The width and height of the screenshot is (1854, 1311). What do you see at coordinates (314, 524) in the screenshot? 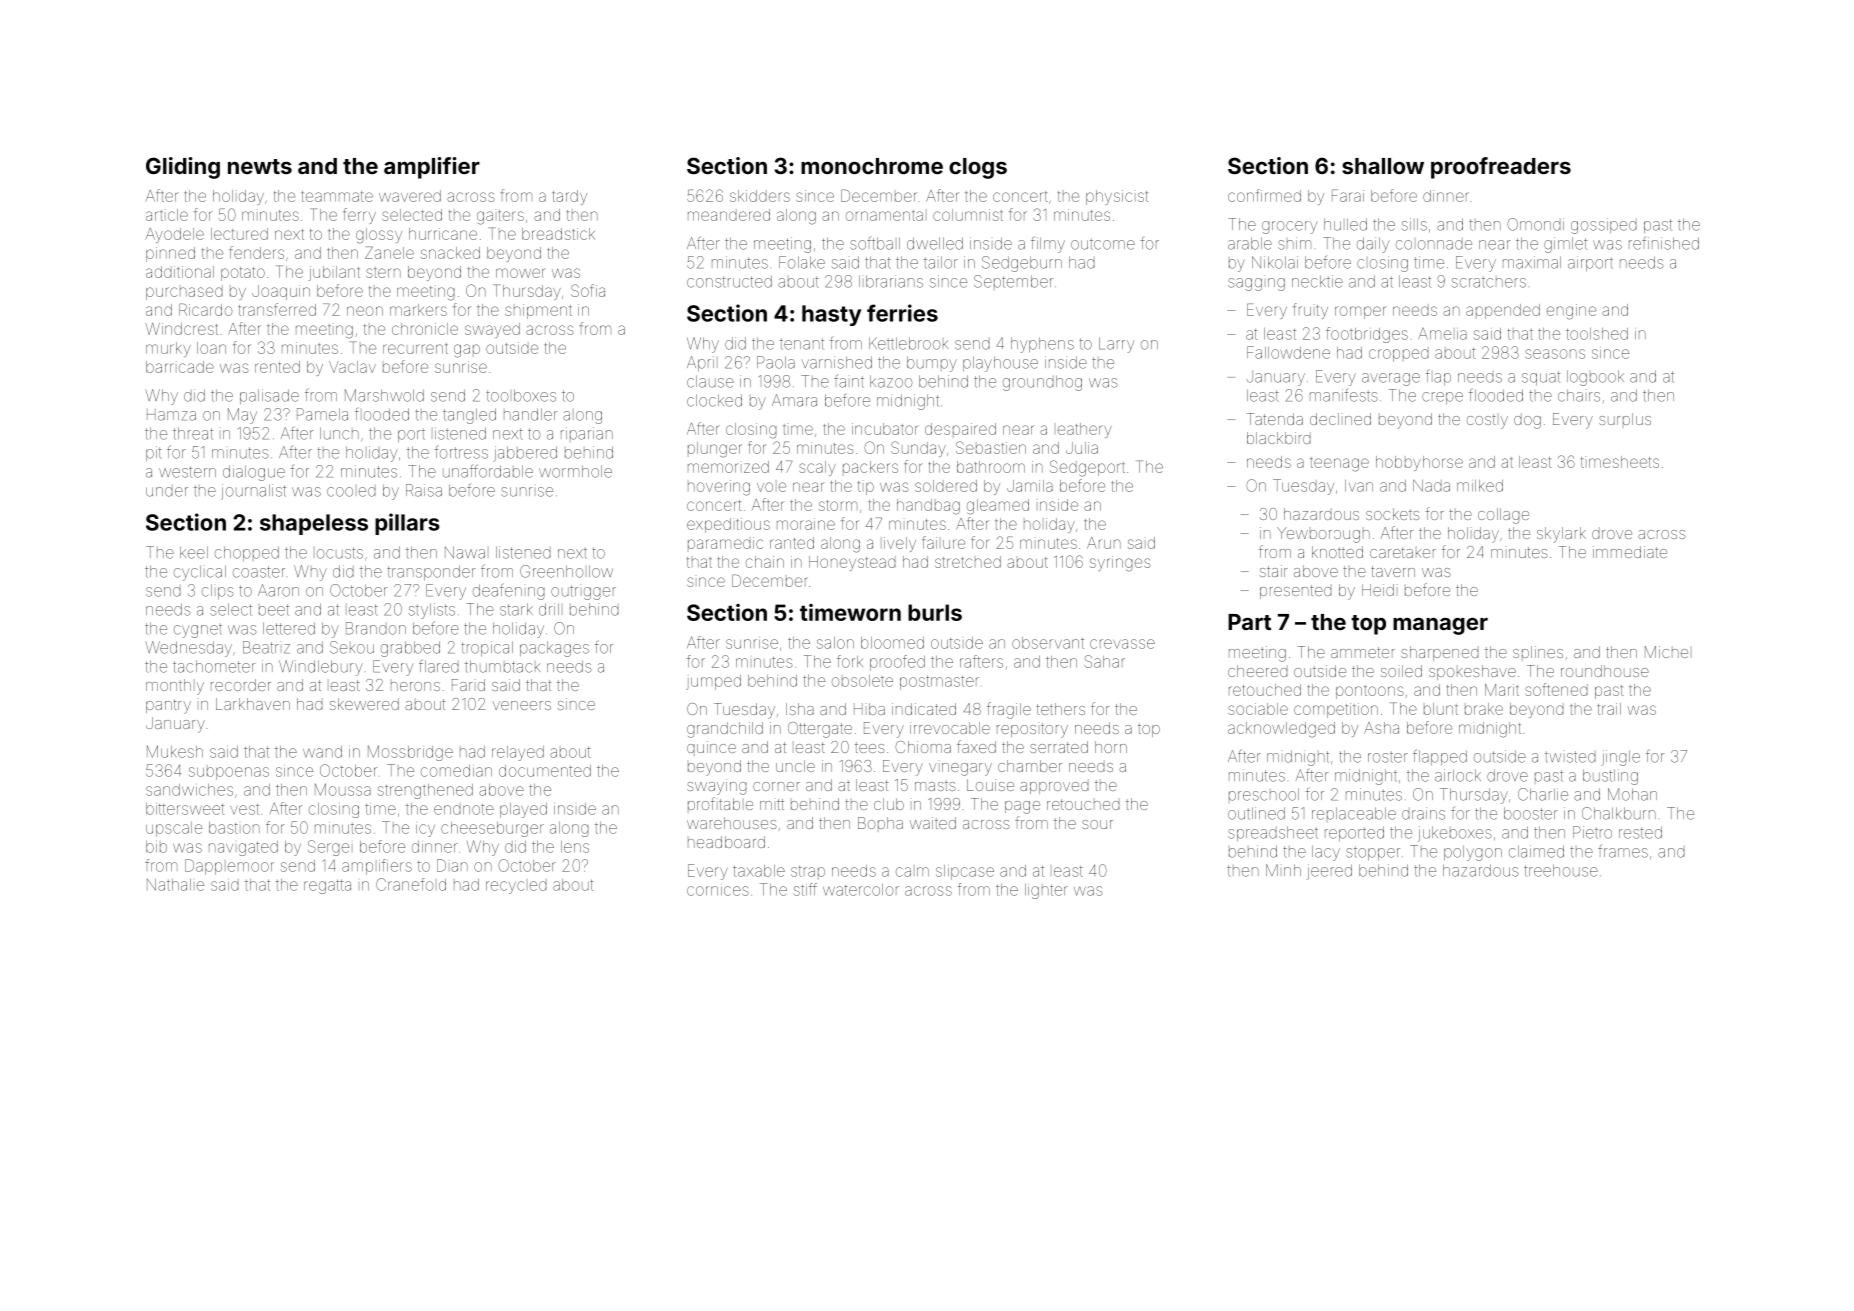
I see `shapeless` at bounding box center [314, 524].
